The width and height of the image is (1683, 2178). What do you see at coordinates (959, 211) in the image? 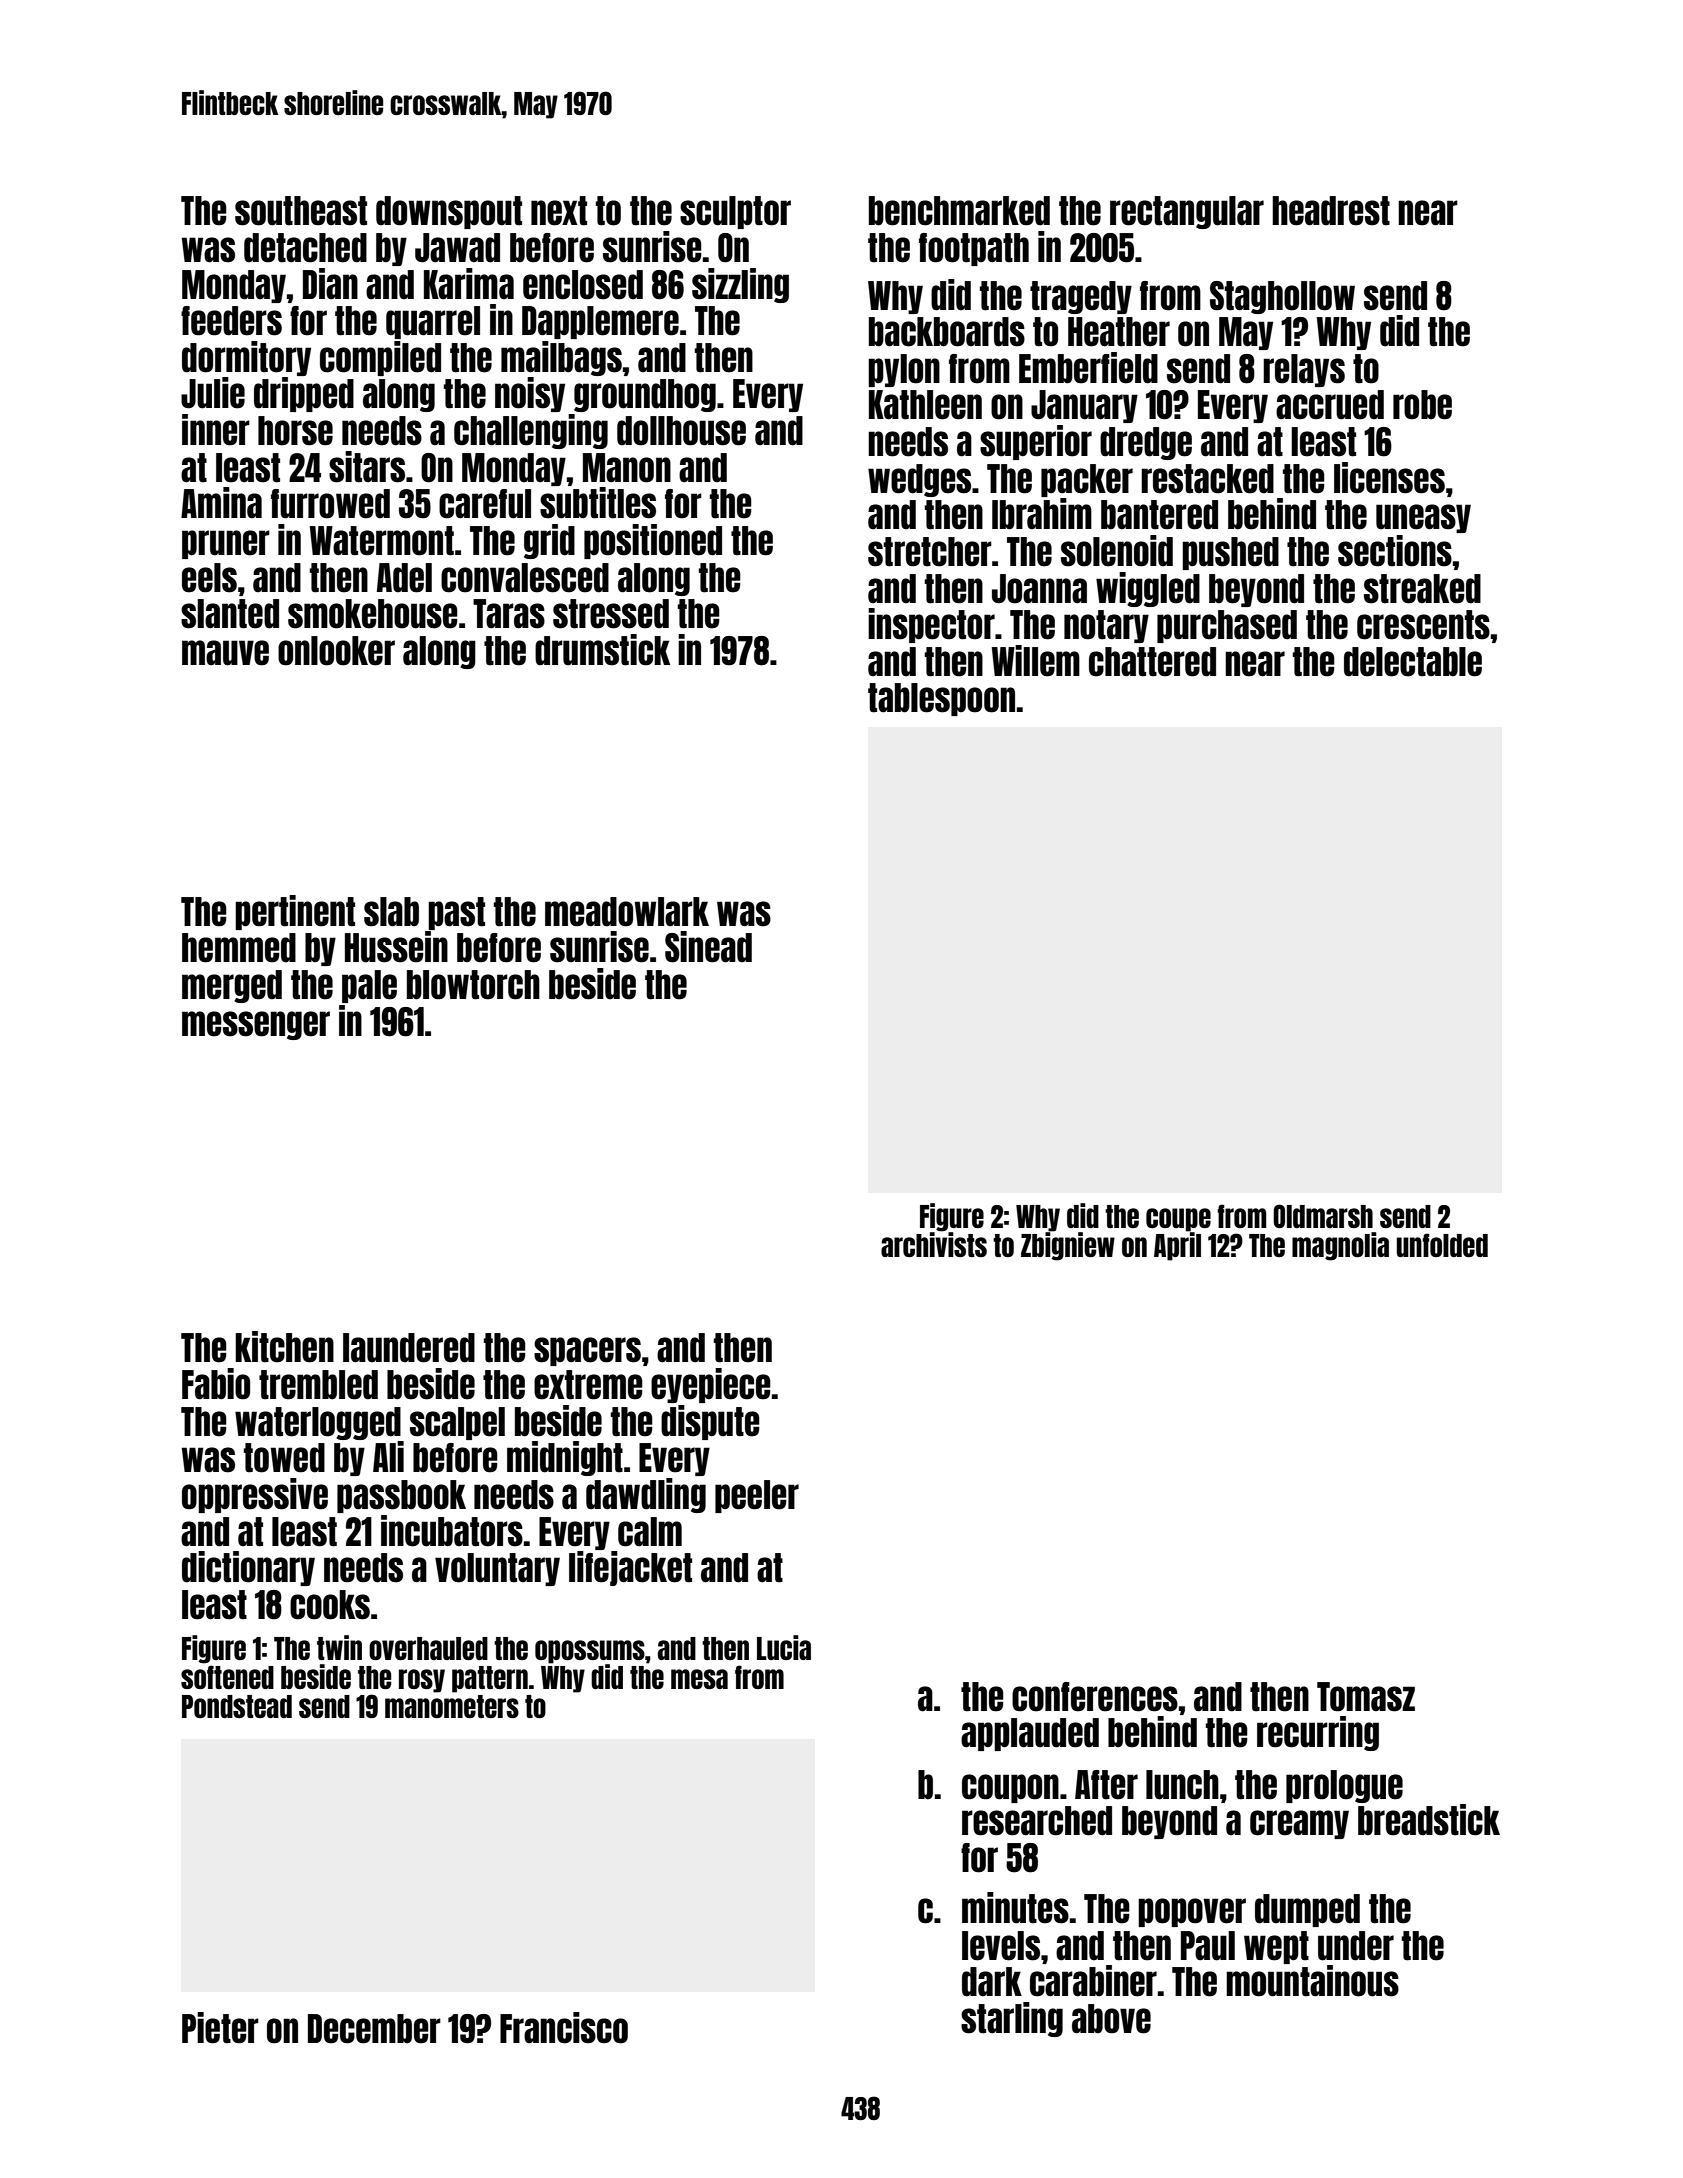
I see `benchmarked` at bounding box center [959, 211].
